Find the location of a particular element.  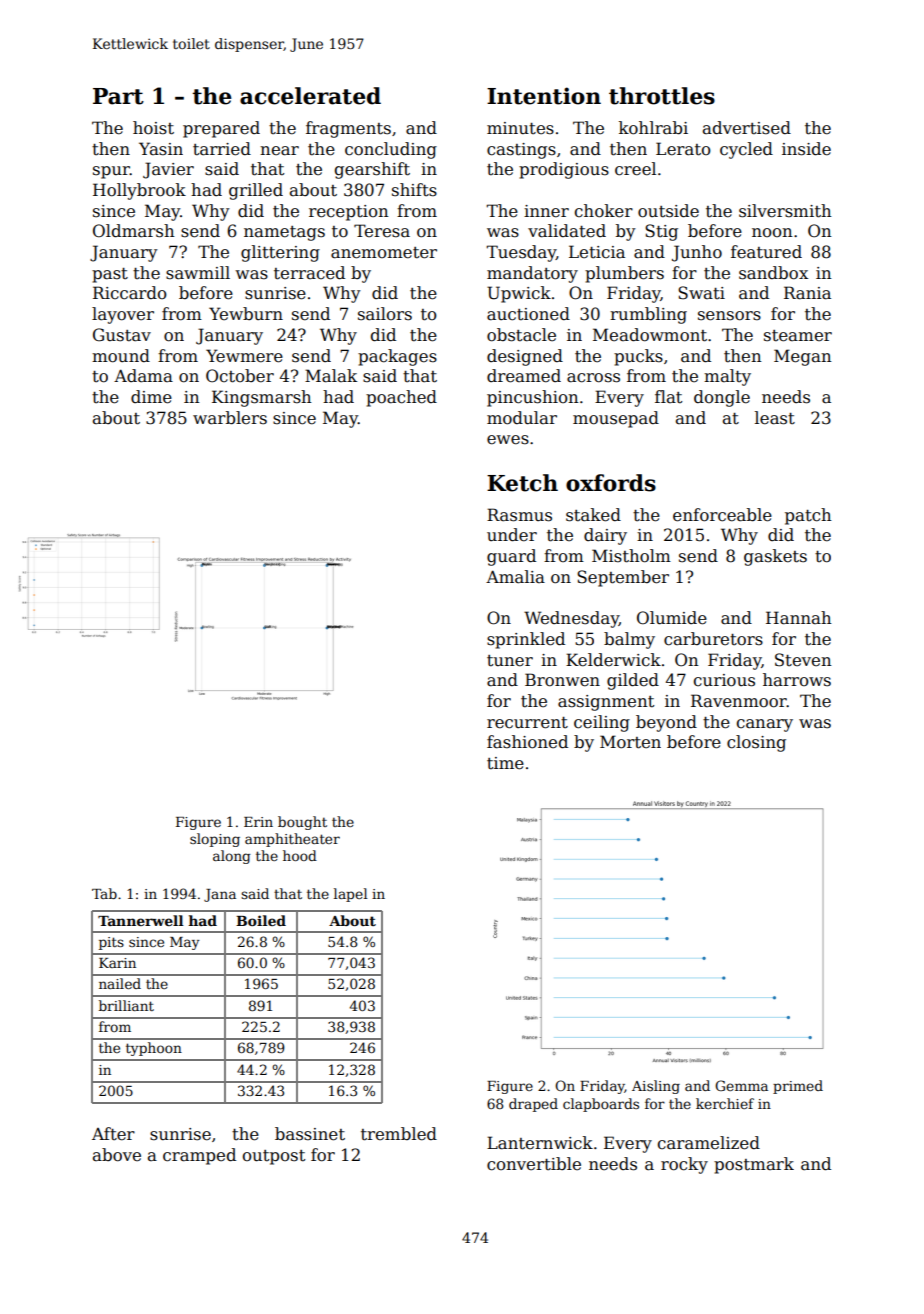

outpost is located at coordinates (274, 1157).
